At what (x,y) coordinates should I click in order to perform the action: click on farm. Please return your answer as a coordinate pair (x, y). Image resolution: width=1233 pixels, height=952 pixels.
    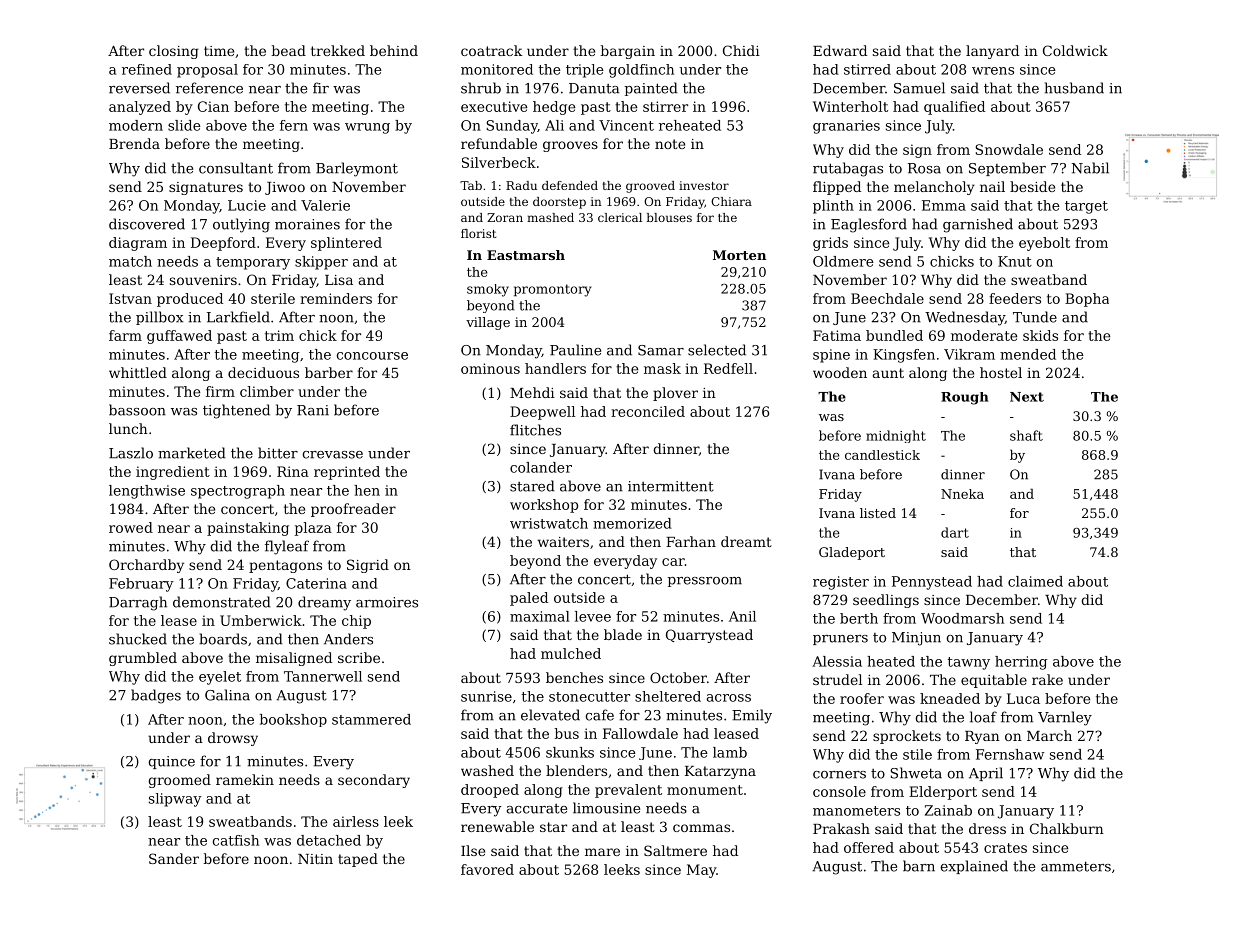
    Looking at the image, I should click on (125, 335).
